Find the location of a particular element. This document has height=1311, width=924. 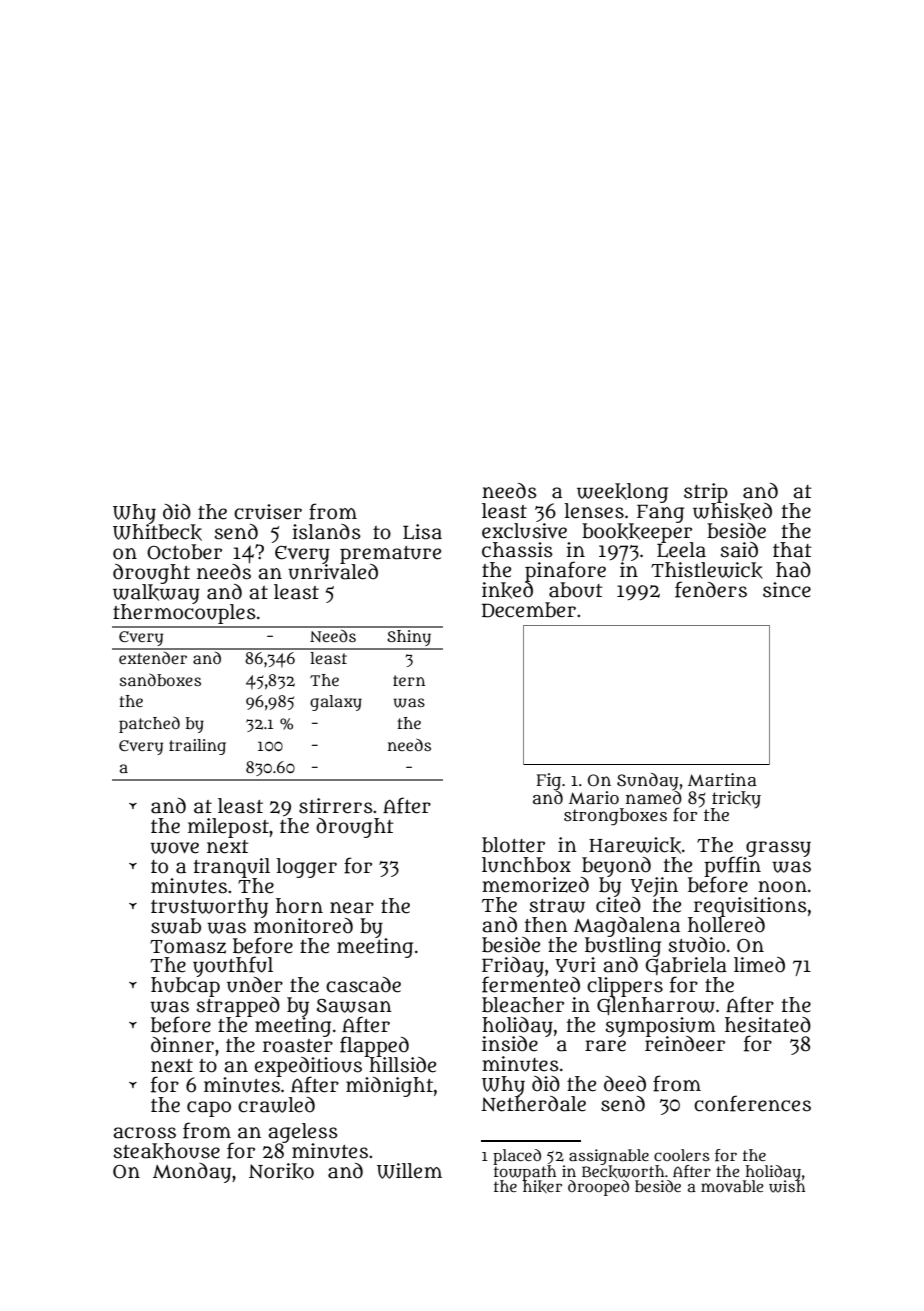

weeklong is located at coordinates (622, 493).
